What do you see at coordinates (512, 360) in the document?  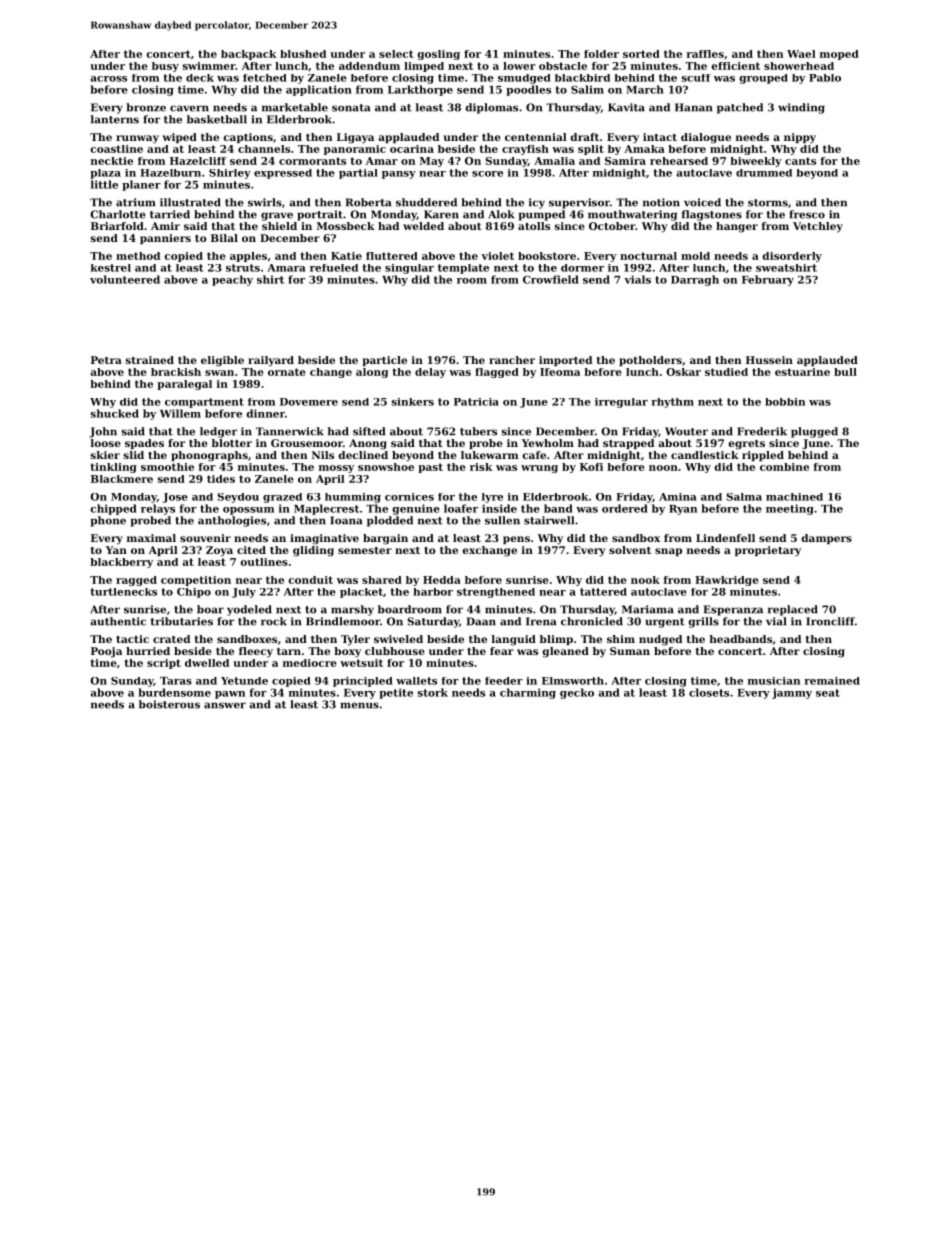 I see `rancher` at bounding box center [512, 360].
